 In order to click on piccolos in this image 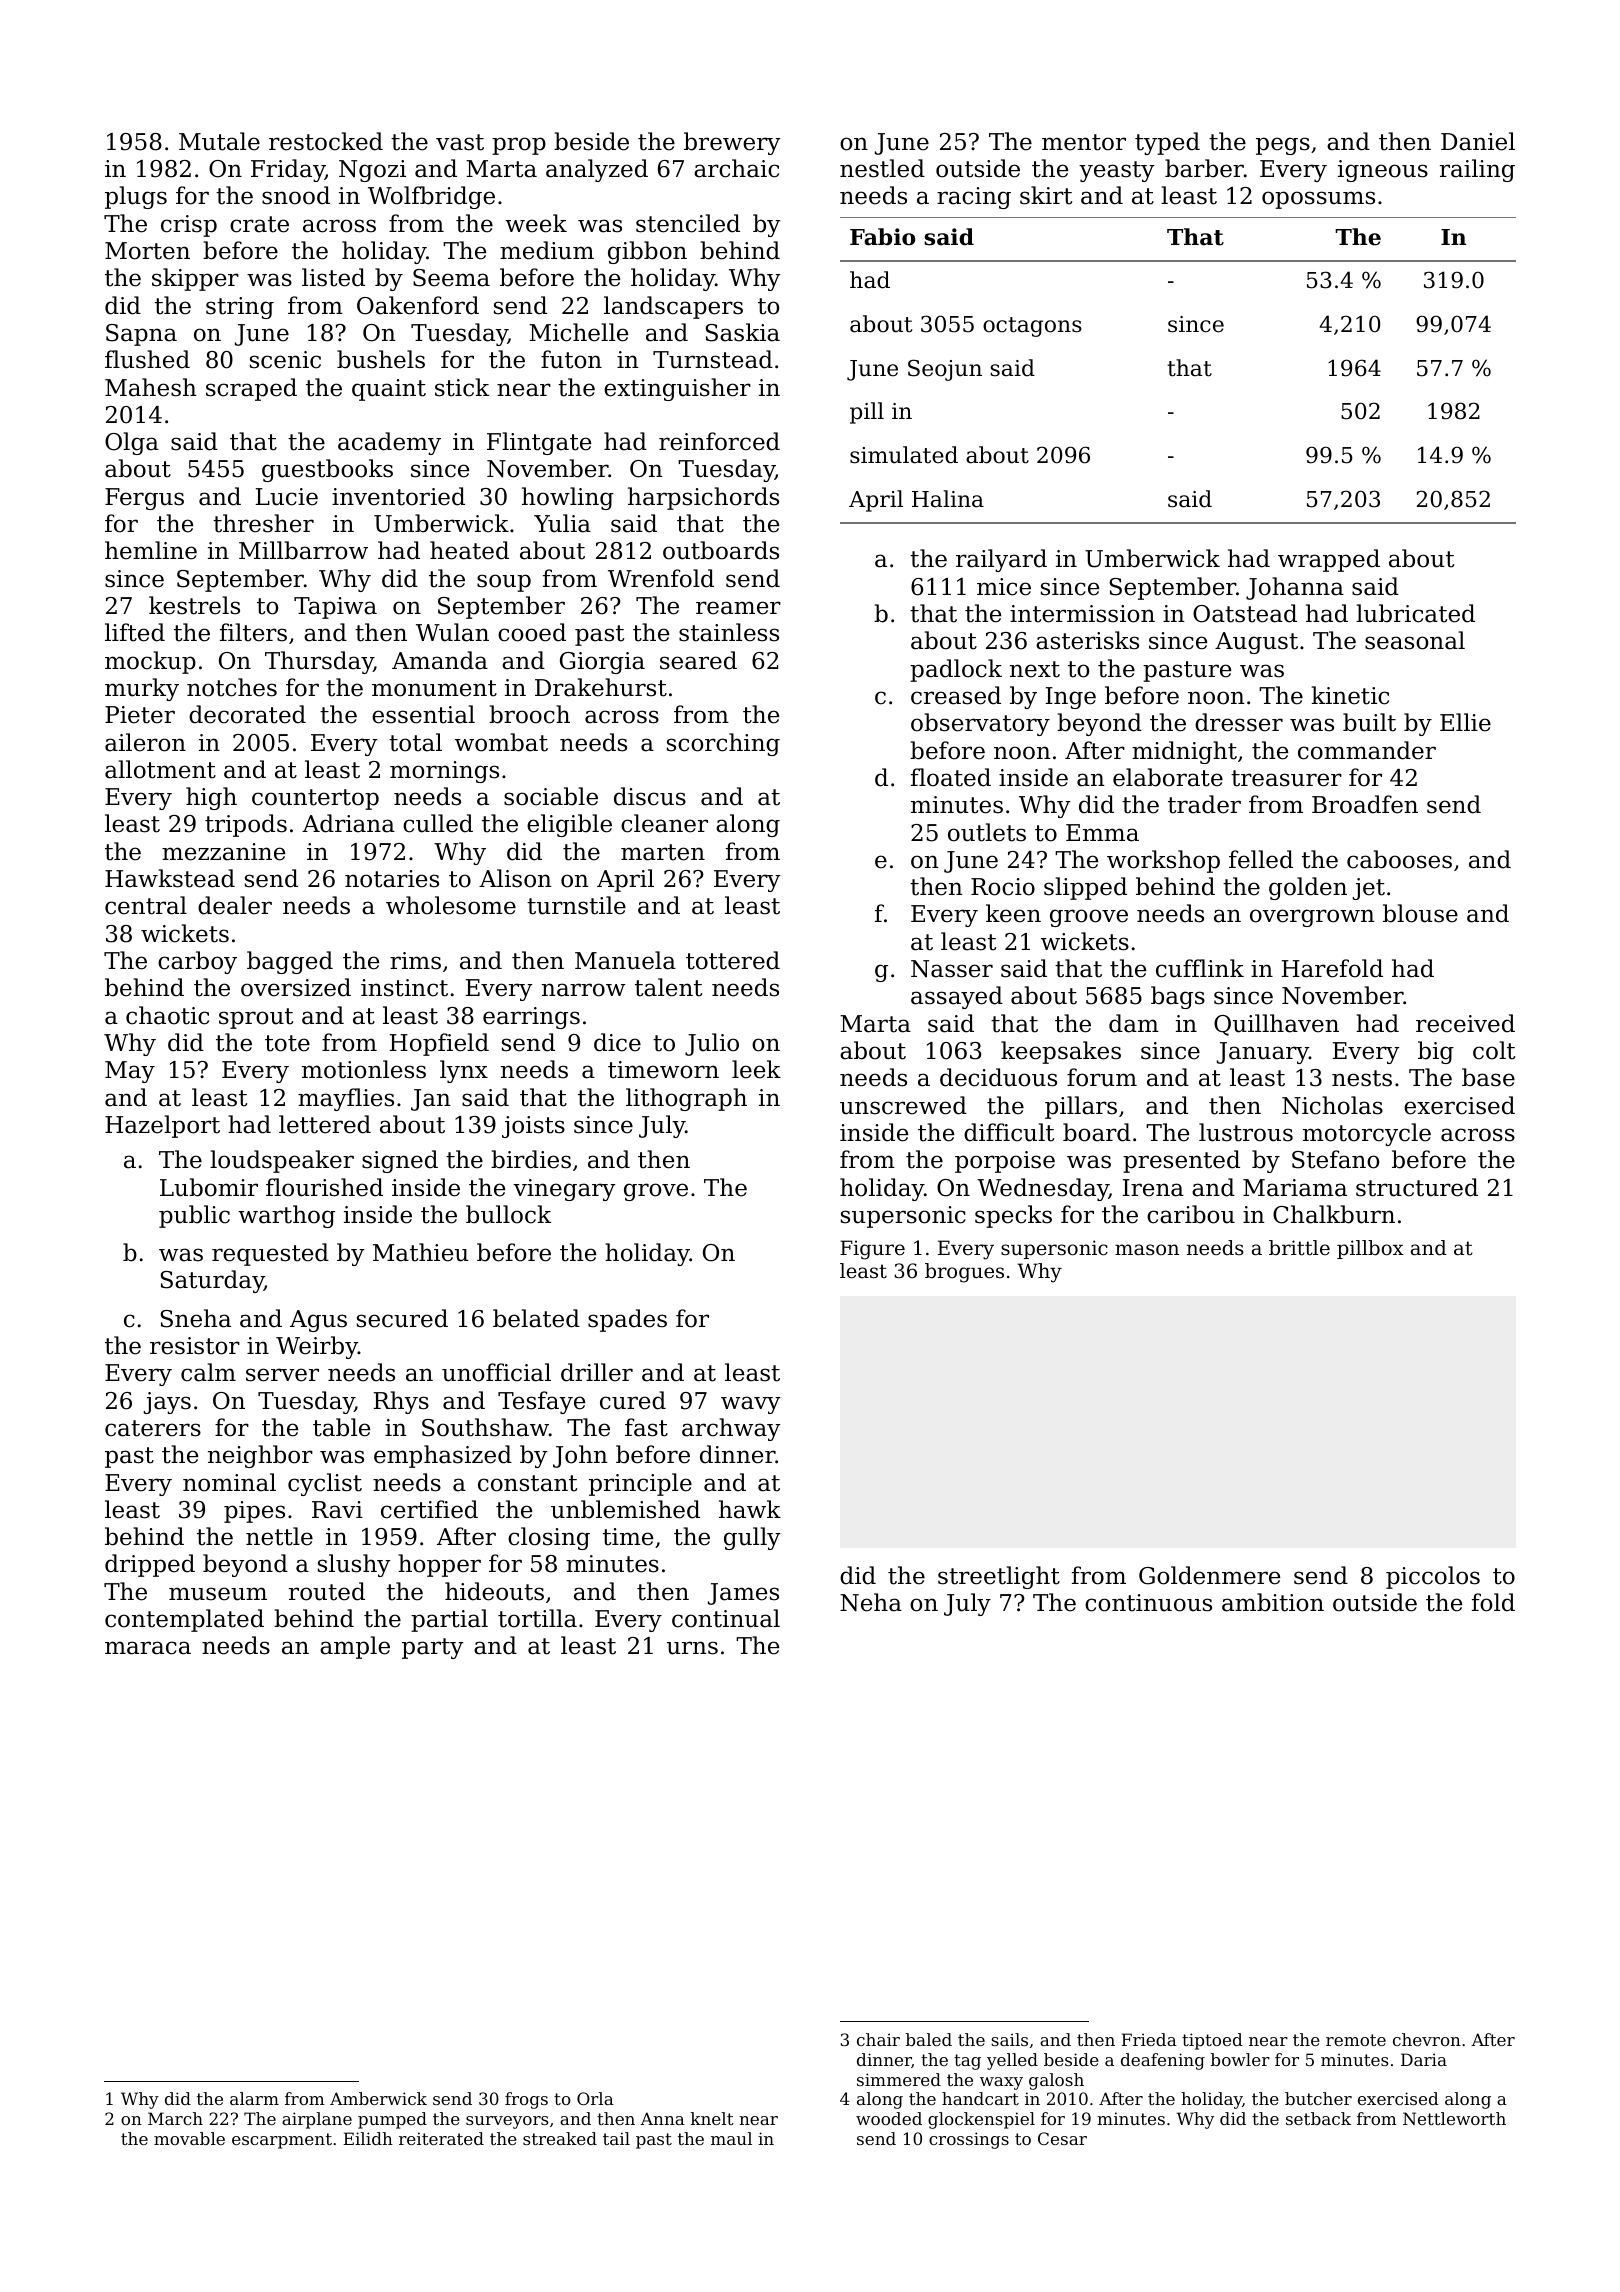, I will do `click(1433, 1577)`.
